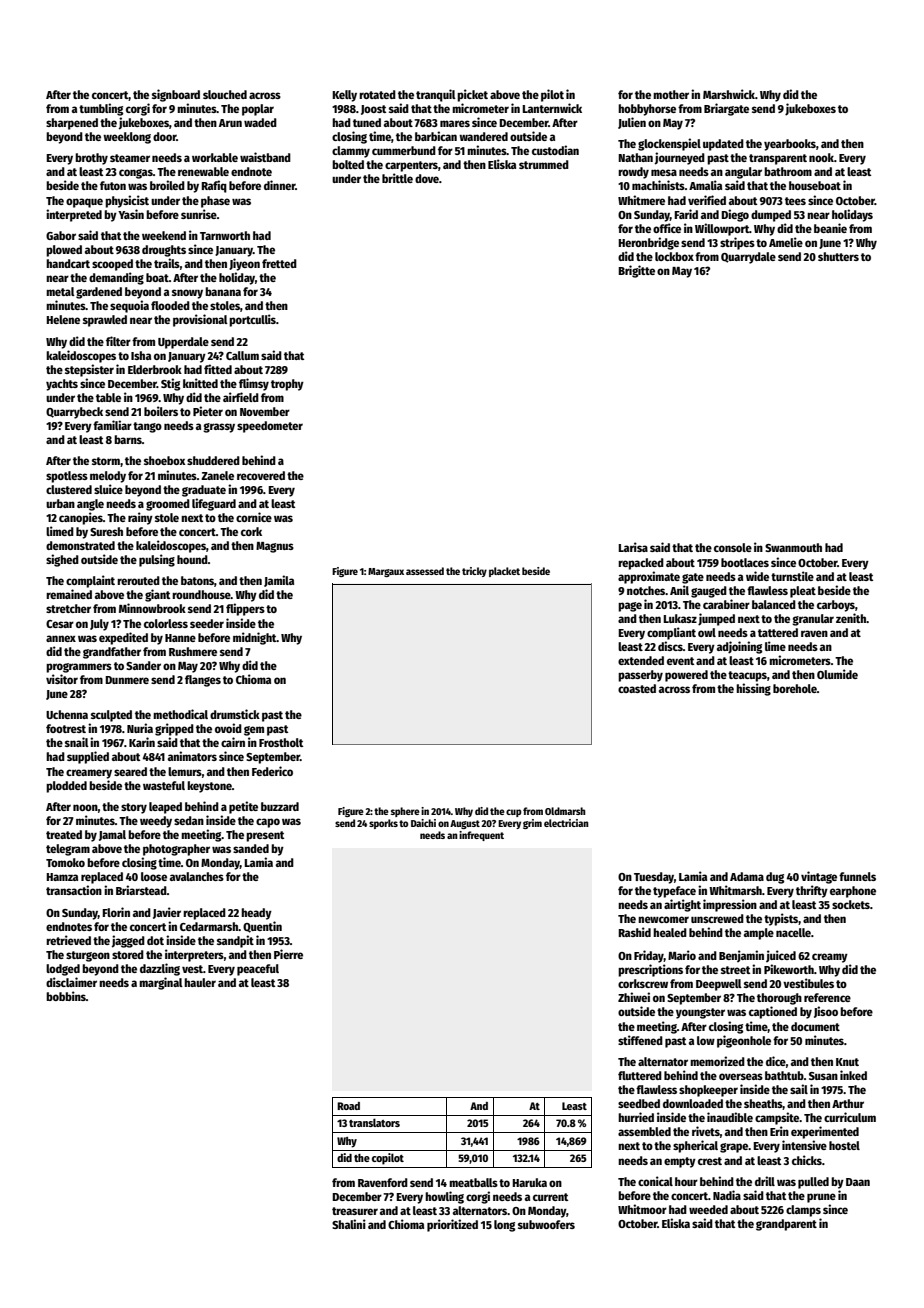 The image size is (924, 1308). Describe the element at coordinates (474, 572) in the screenshot. I see `tricky` at that location.
